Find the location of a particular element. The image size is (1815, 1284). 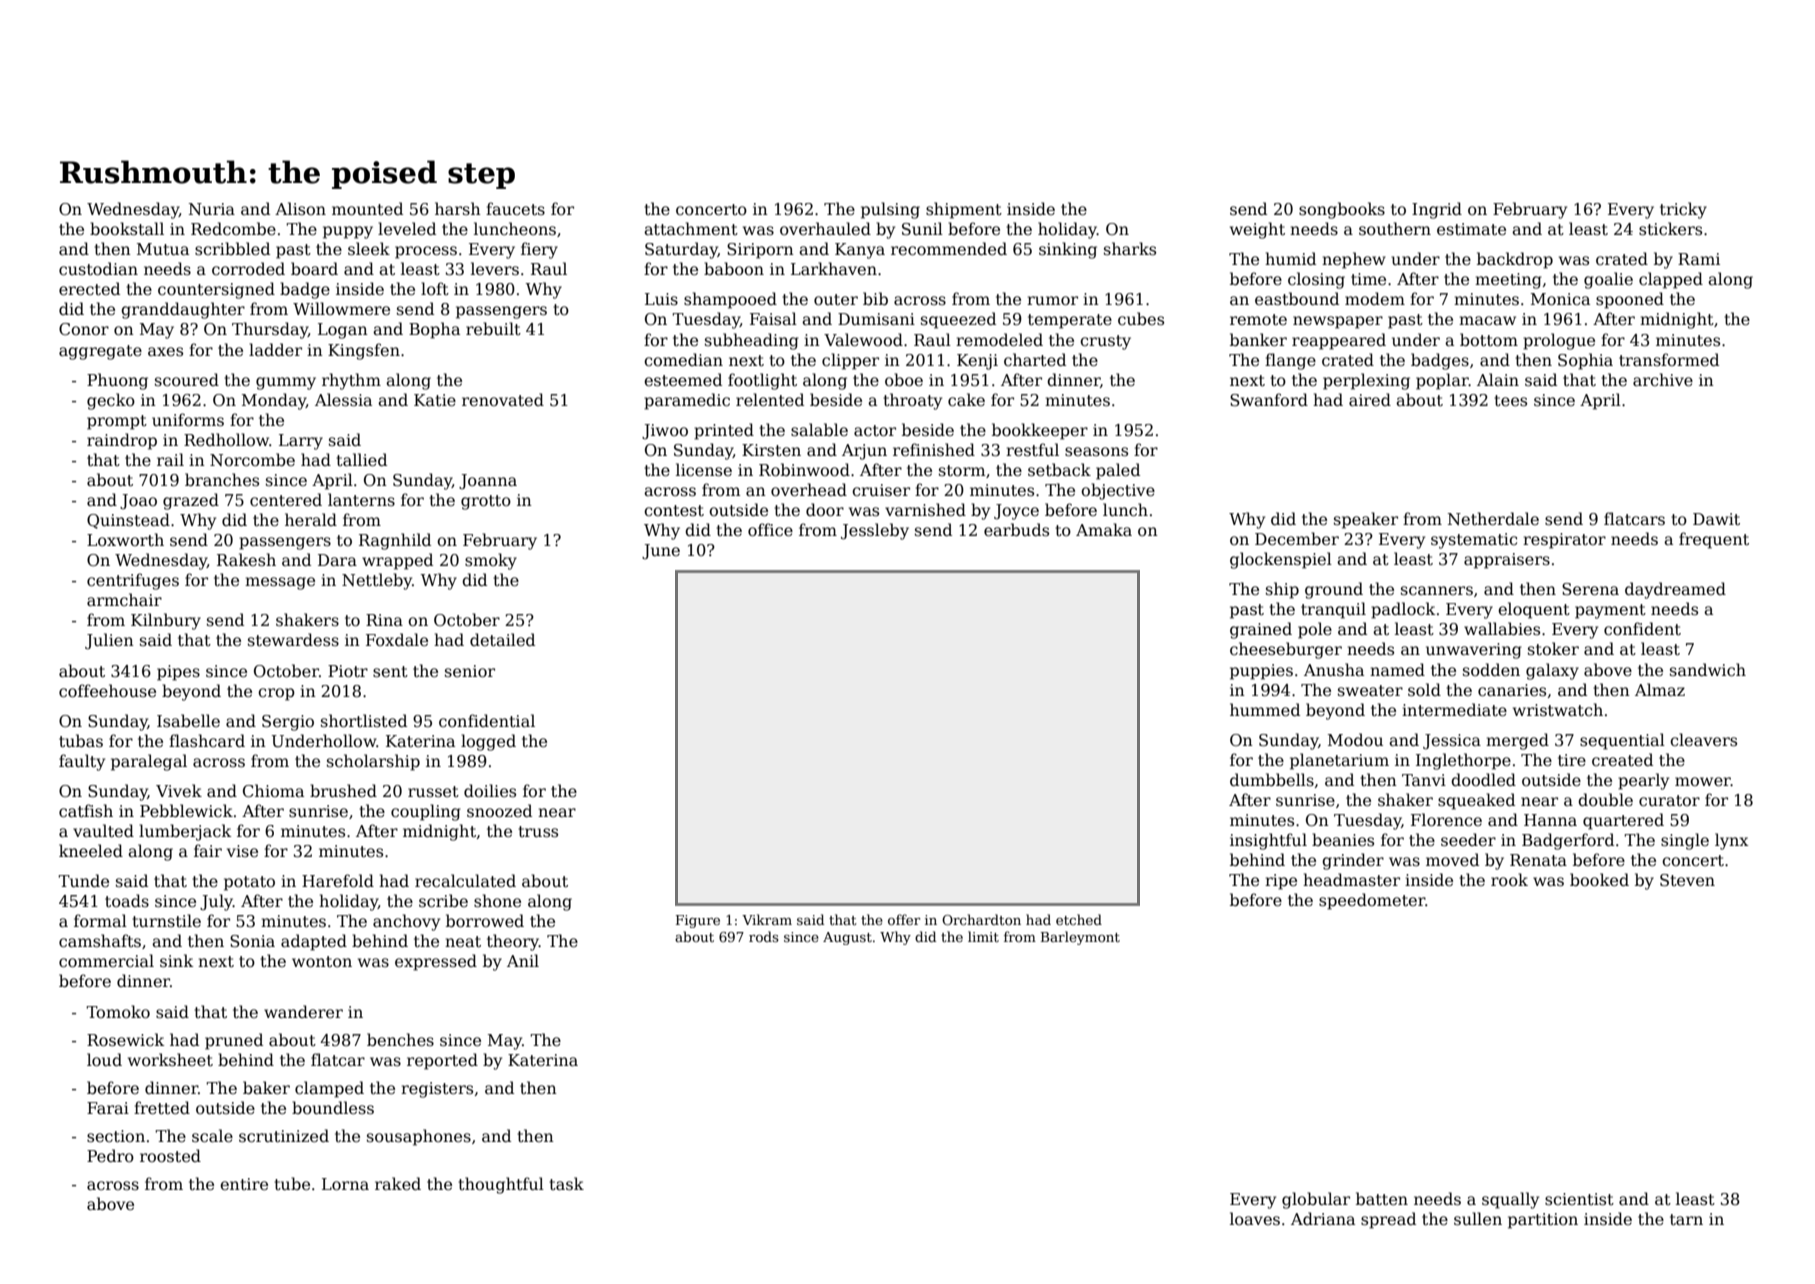

wristwatch is located at coordinates (1558, 710).
